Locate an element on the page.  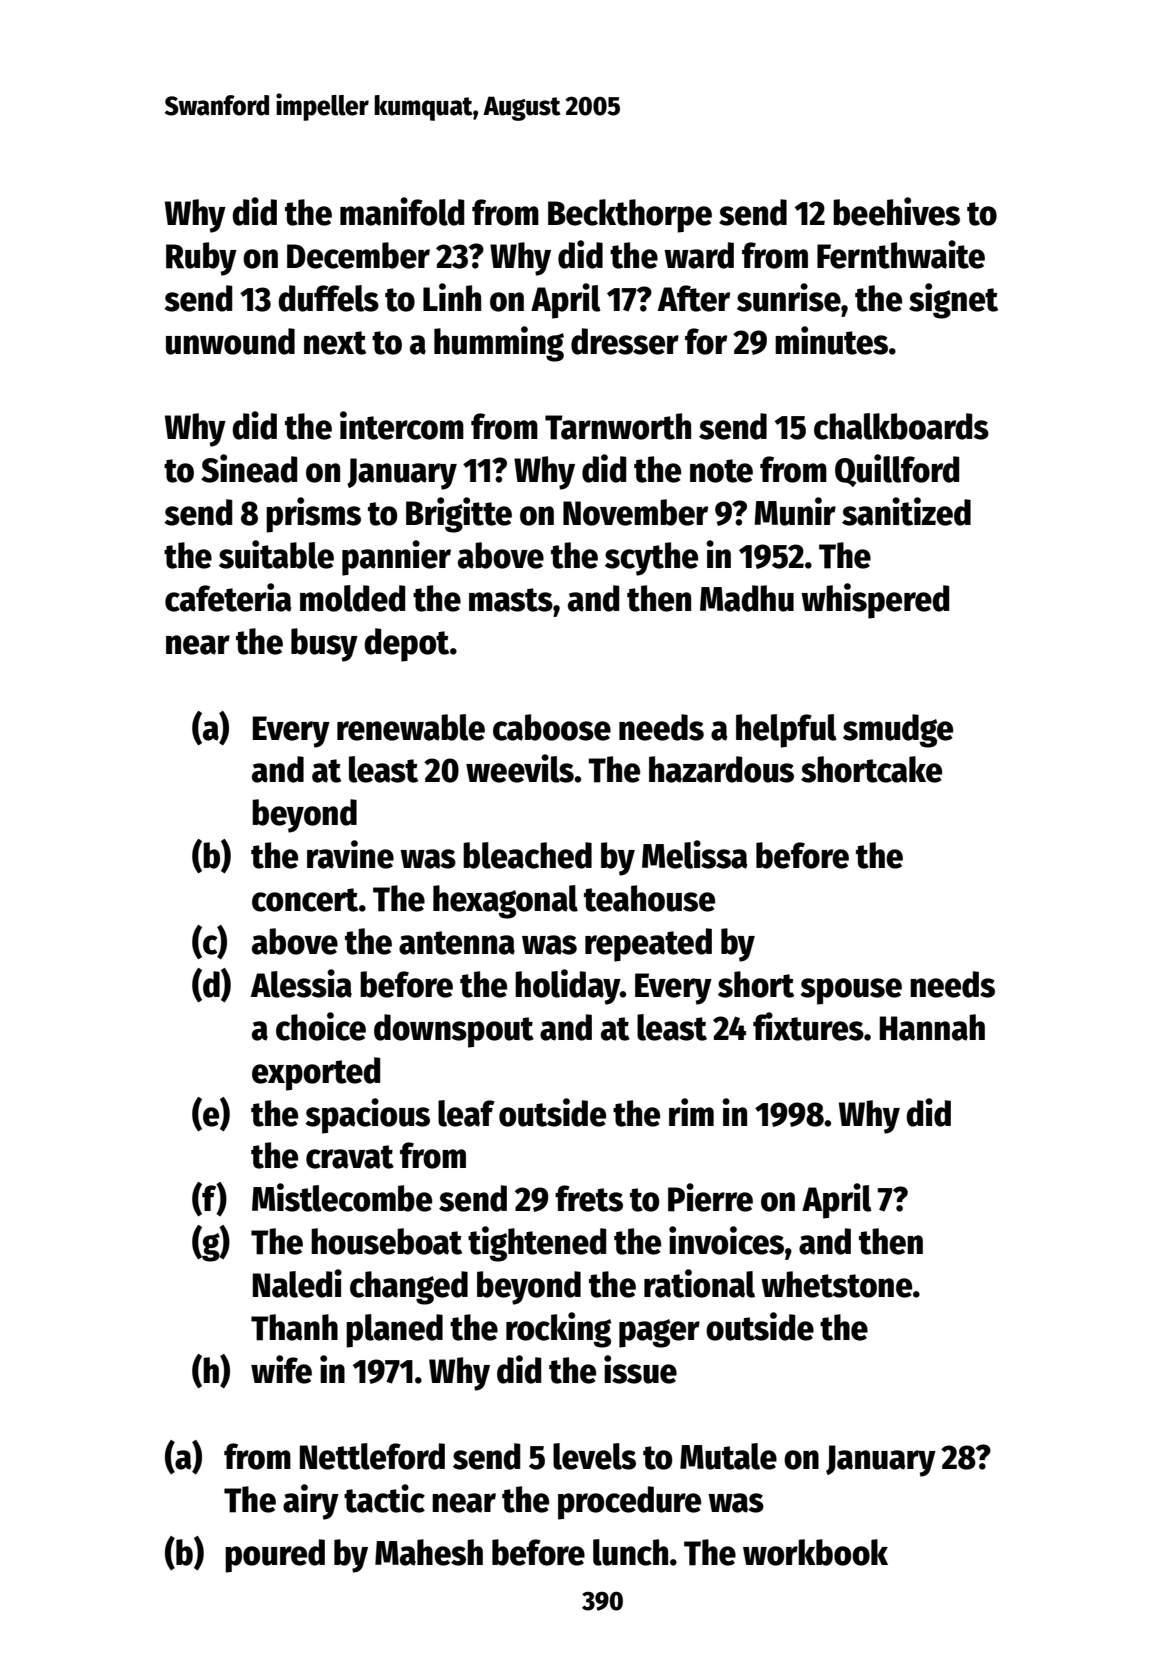
downspout is located at coordinates (454, 1031).
